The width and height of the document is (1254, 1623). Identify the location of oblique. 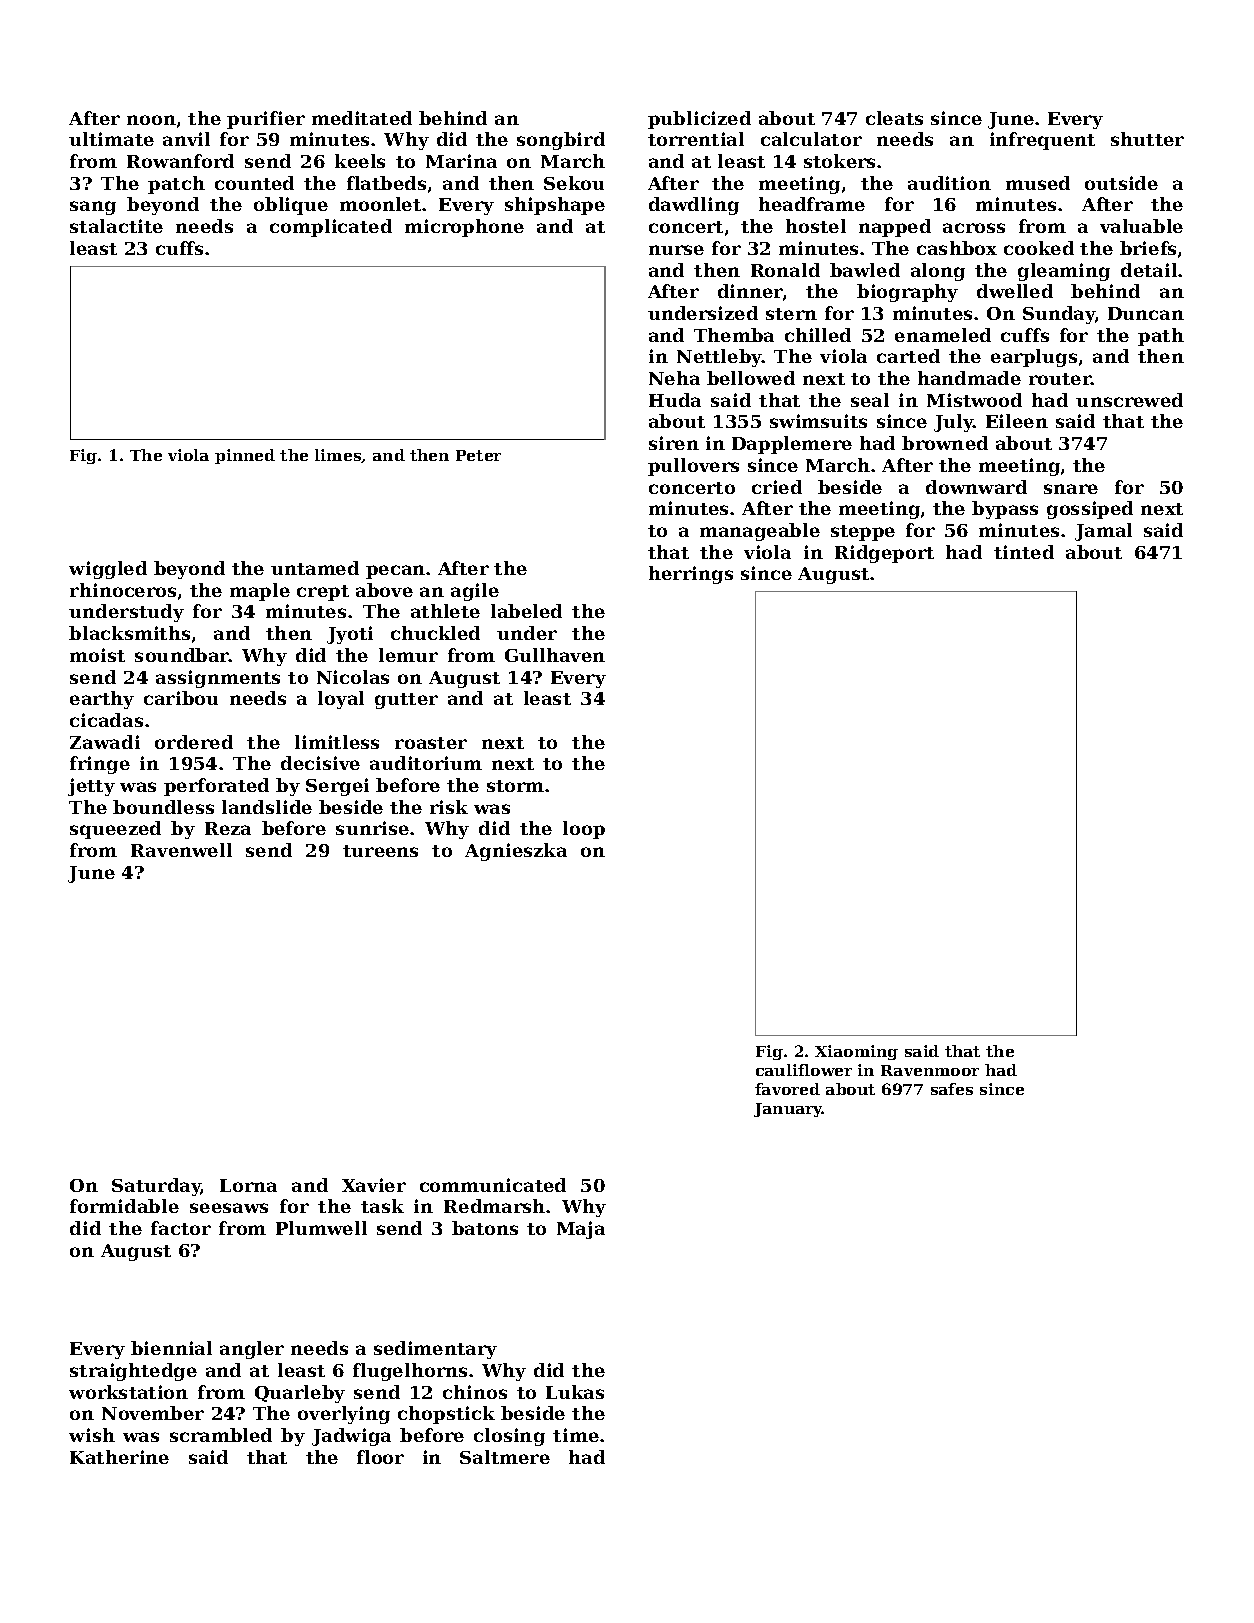
(291, 206).
